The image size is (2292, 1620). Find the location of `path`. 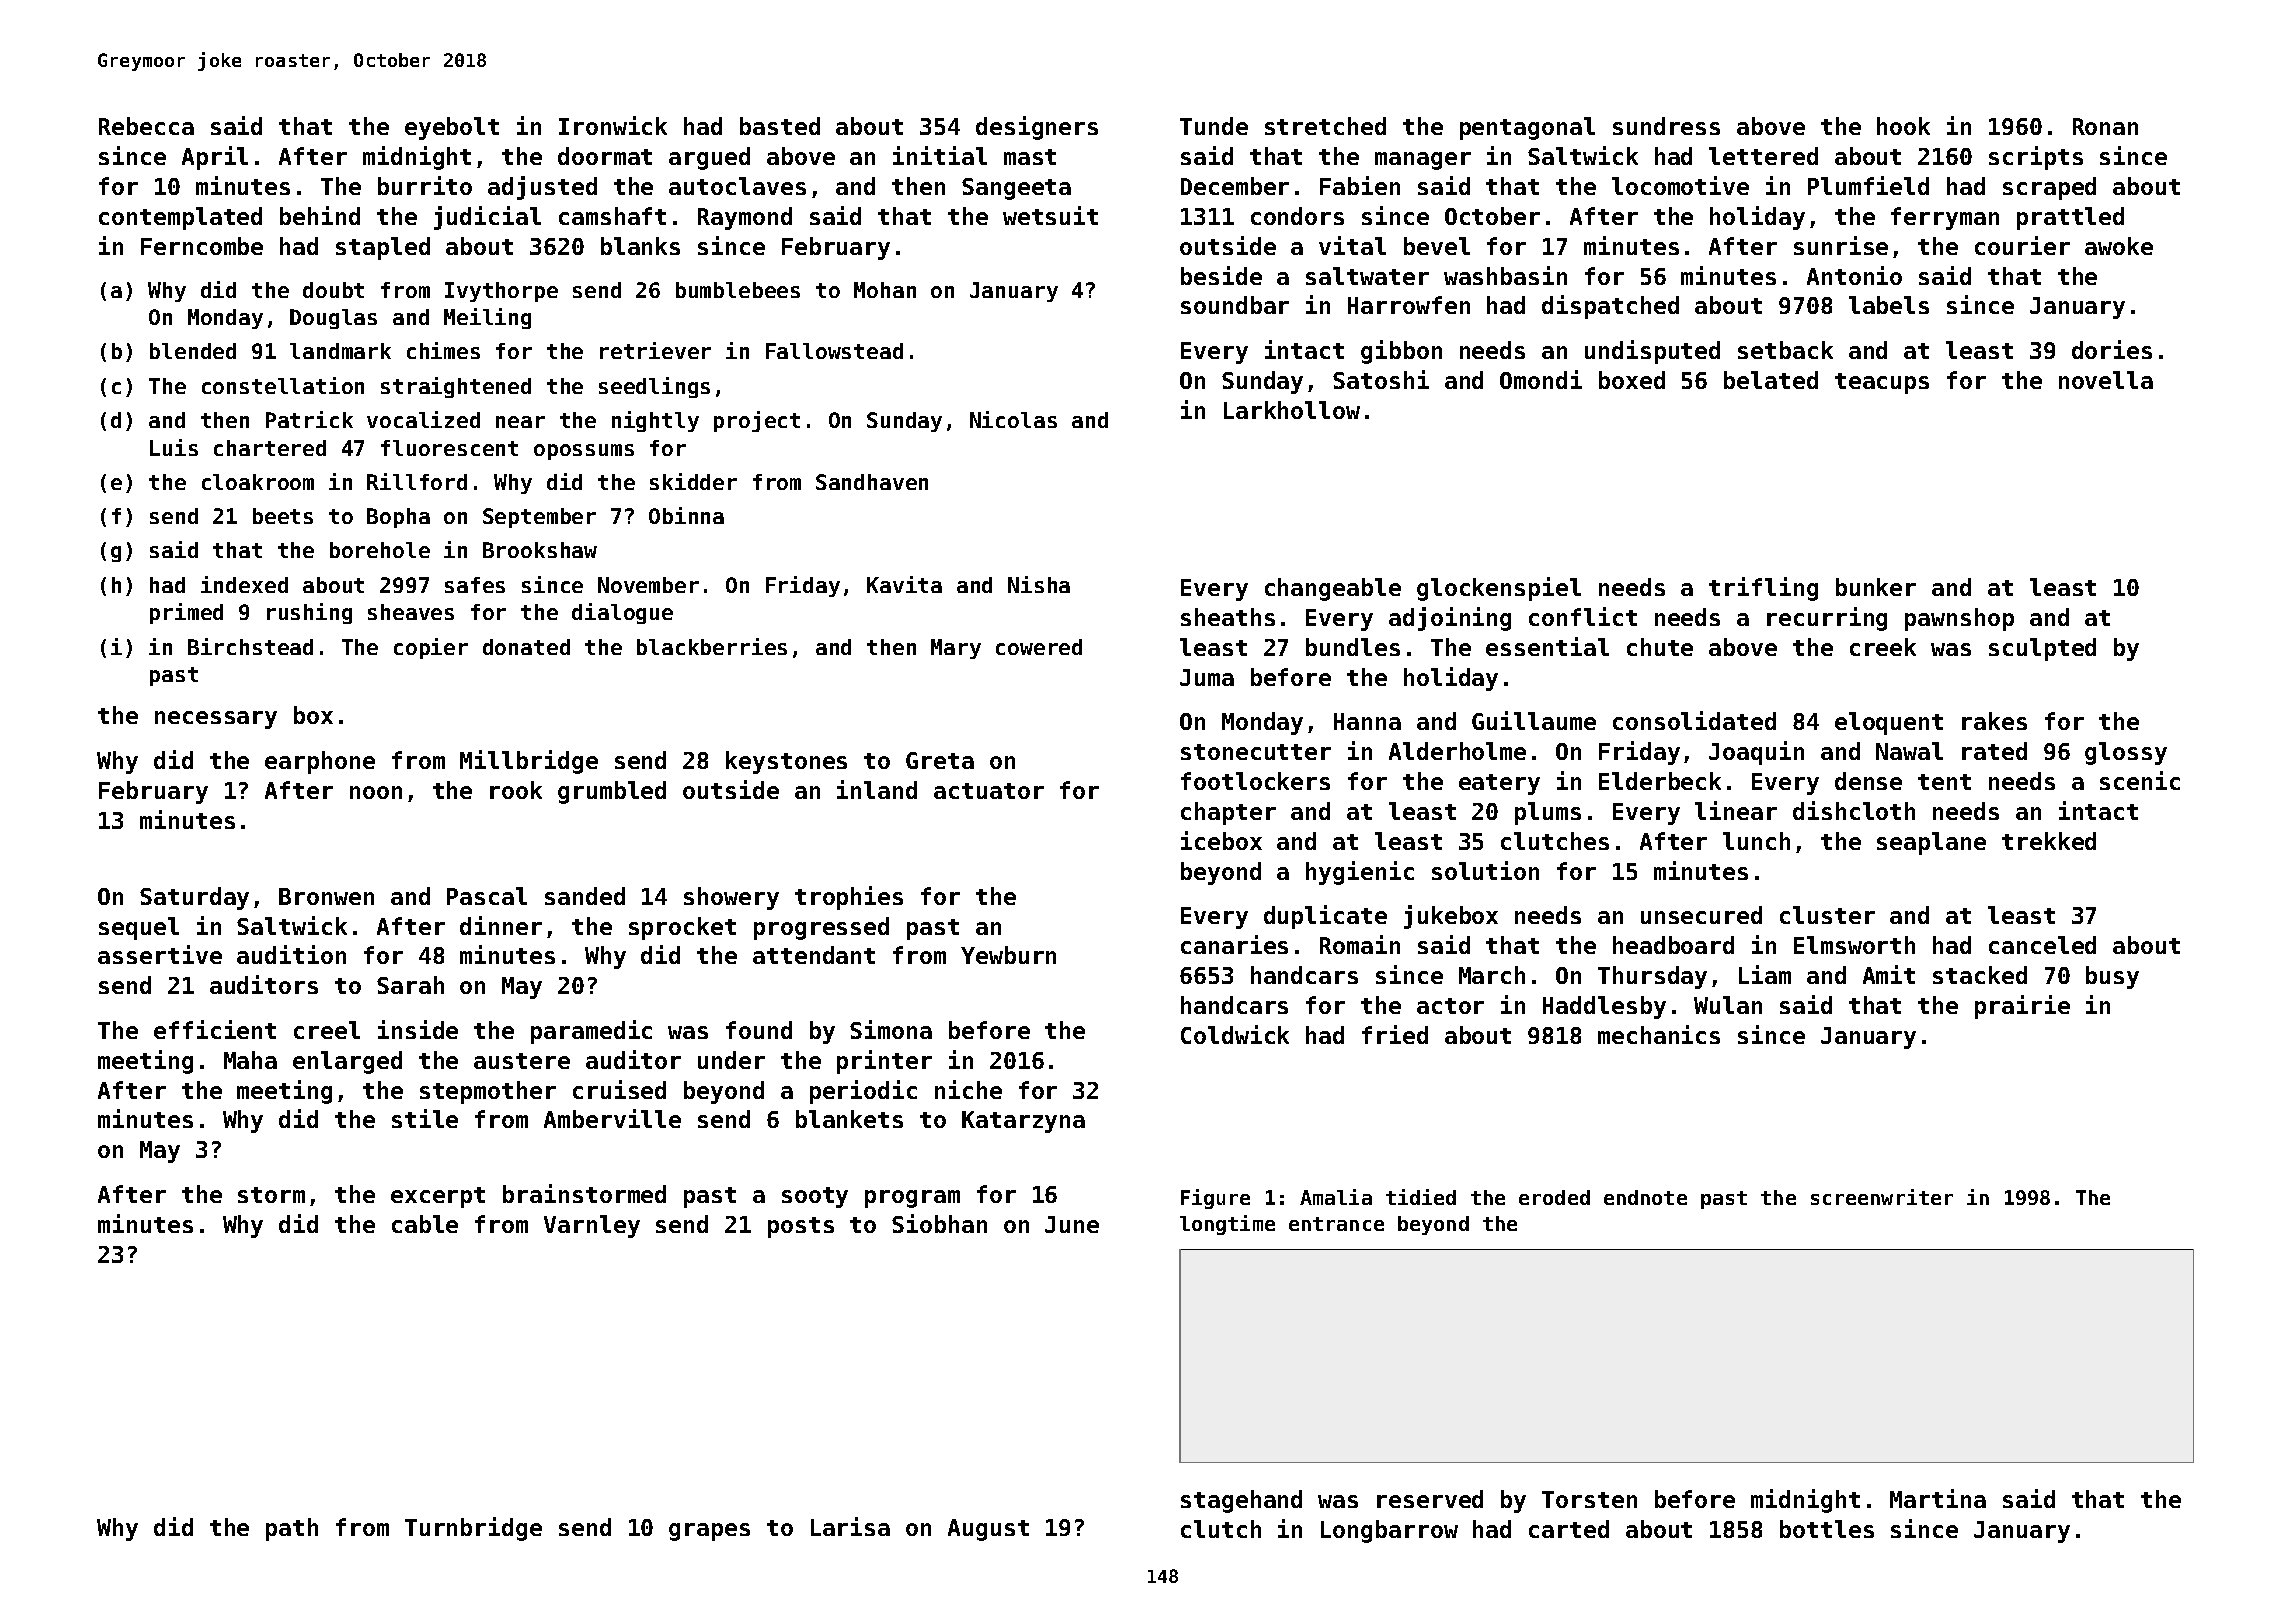

path is located at coordinates (292, 1529).
